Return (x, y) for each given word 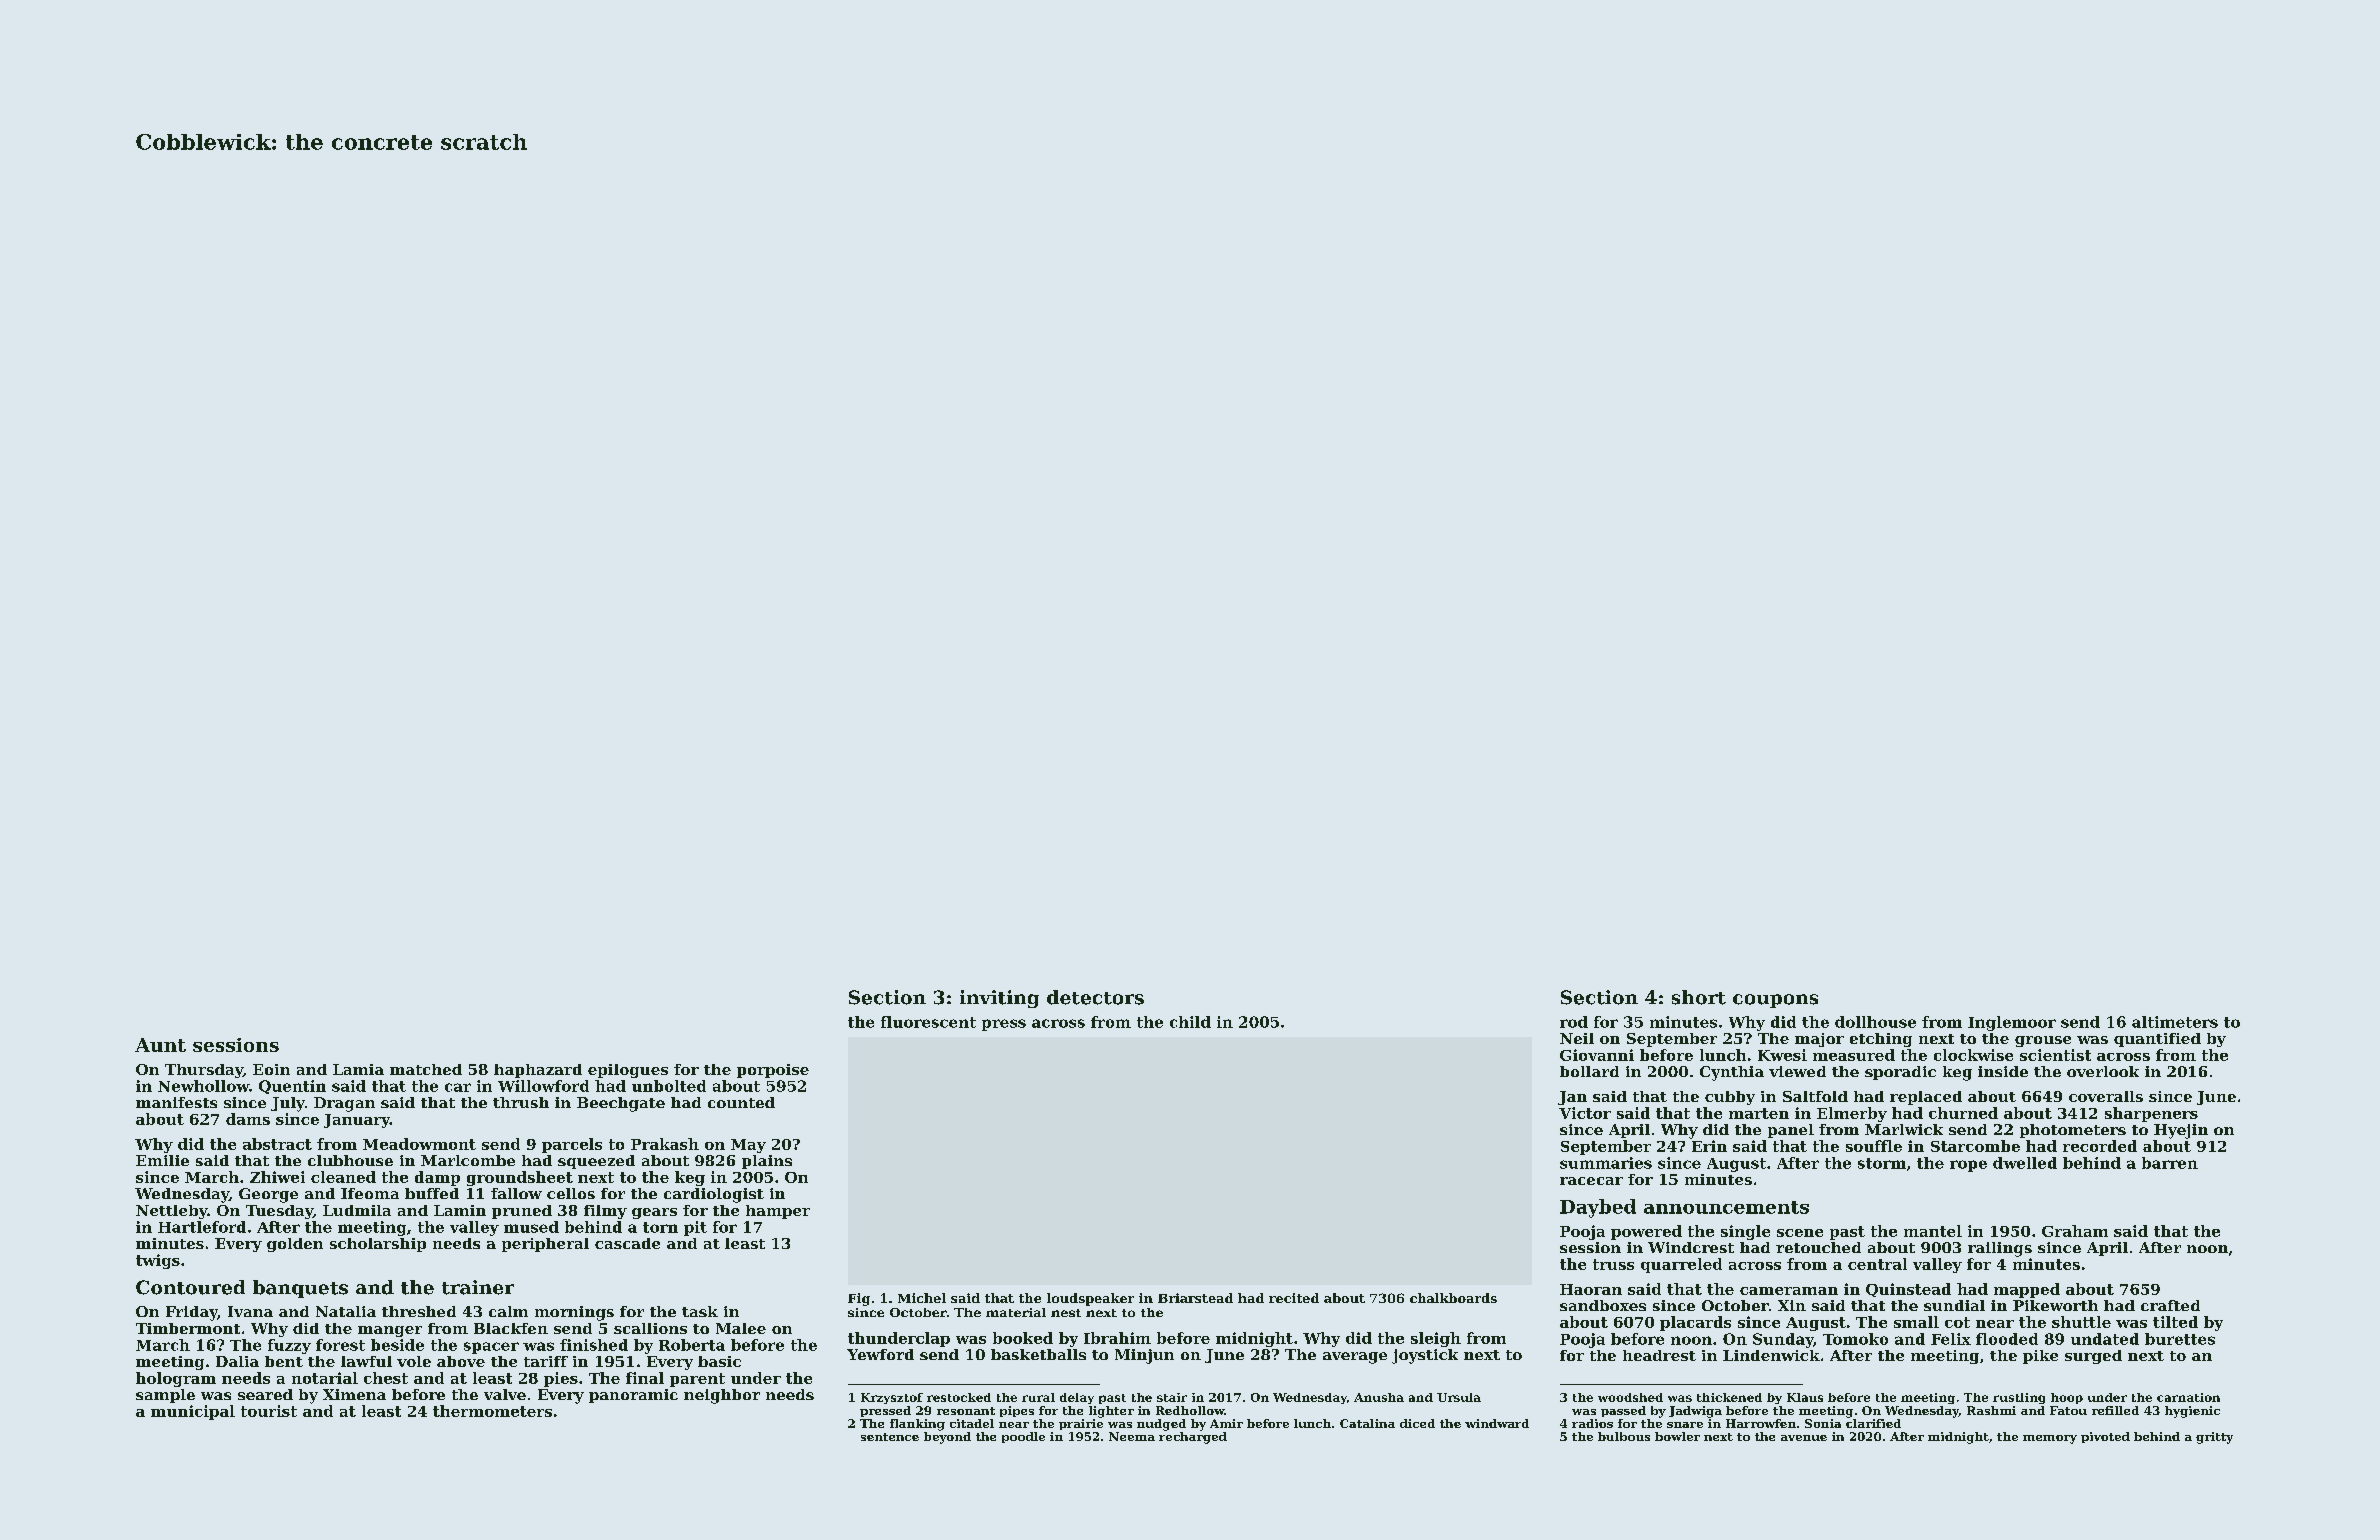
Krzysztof (892, 1398)
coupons (1775, 1001)
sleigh (1436, 1339)
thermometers (492, 1411)
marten (1759, 1113)
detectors (1095, 997)
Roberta (692, 1345)
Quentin (292, 1087)
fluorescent (928, 1022)
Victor (1585, 1113)
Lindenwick (1771, 1355)
